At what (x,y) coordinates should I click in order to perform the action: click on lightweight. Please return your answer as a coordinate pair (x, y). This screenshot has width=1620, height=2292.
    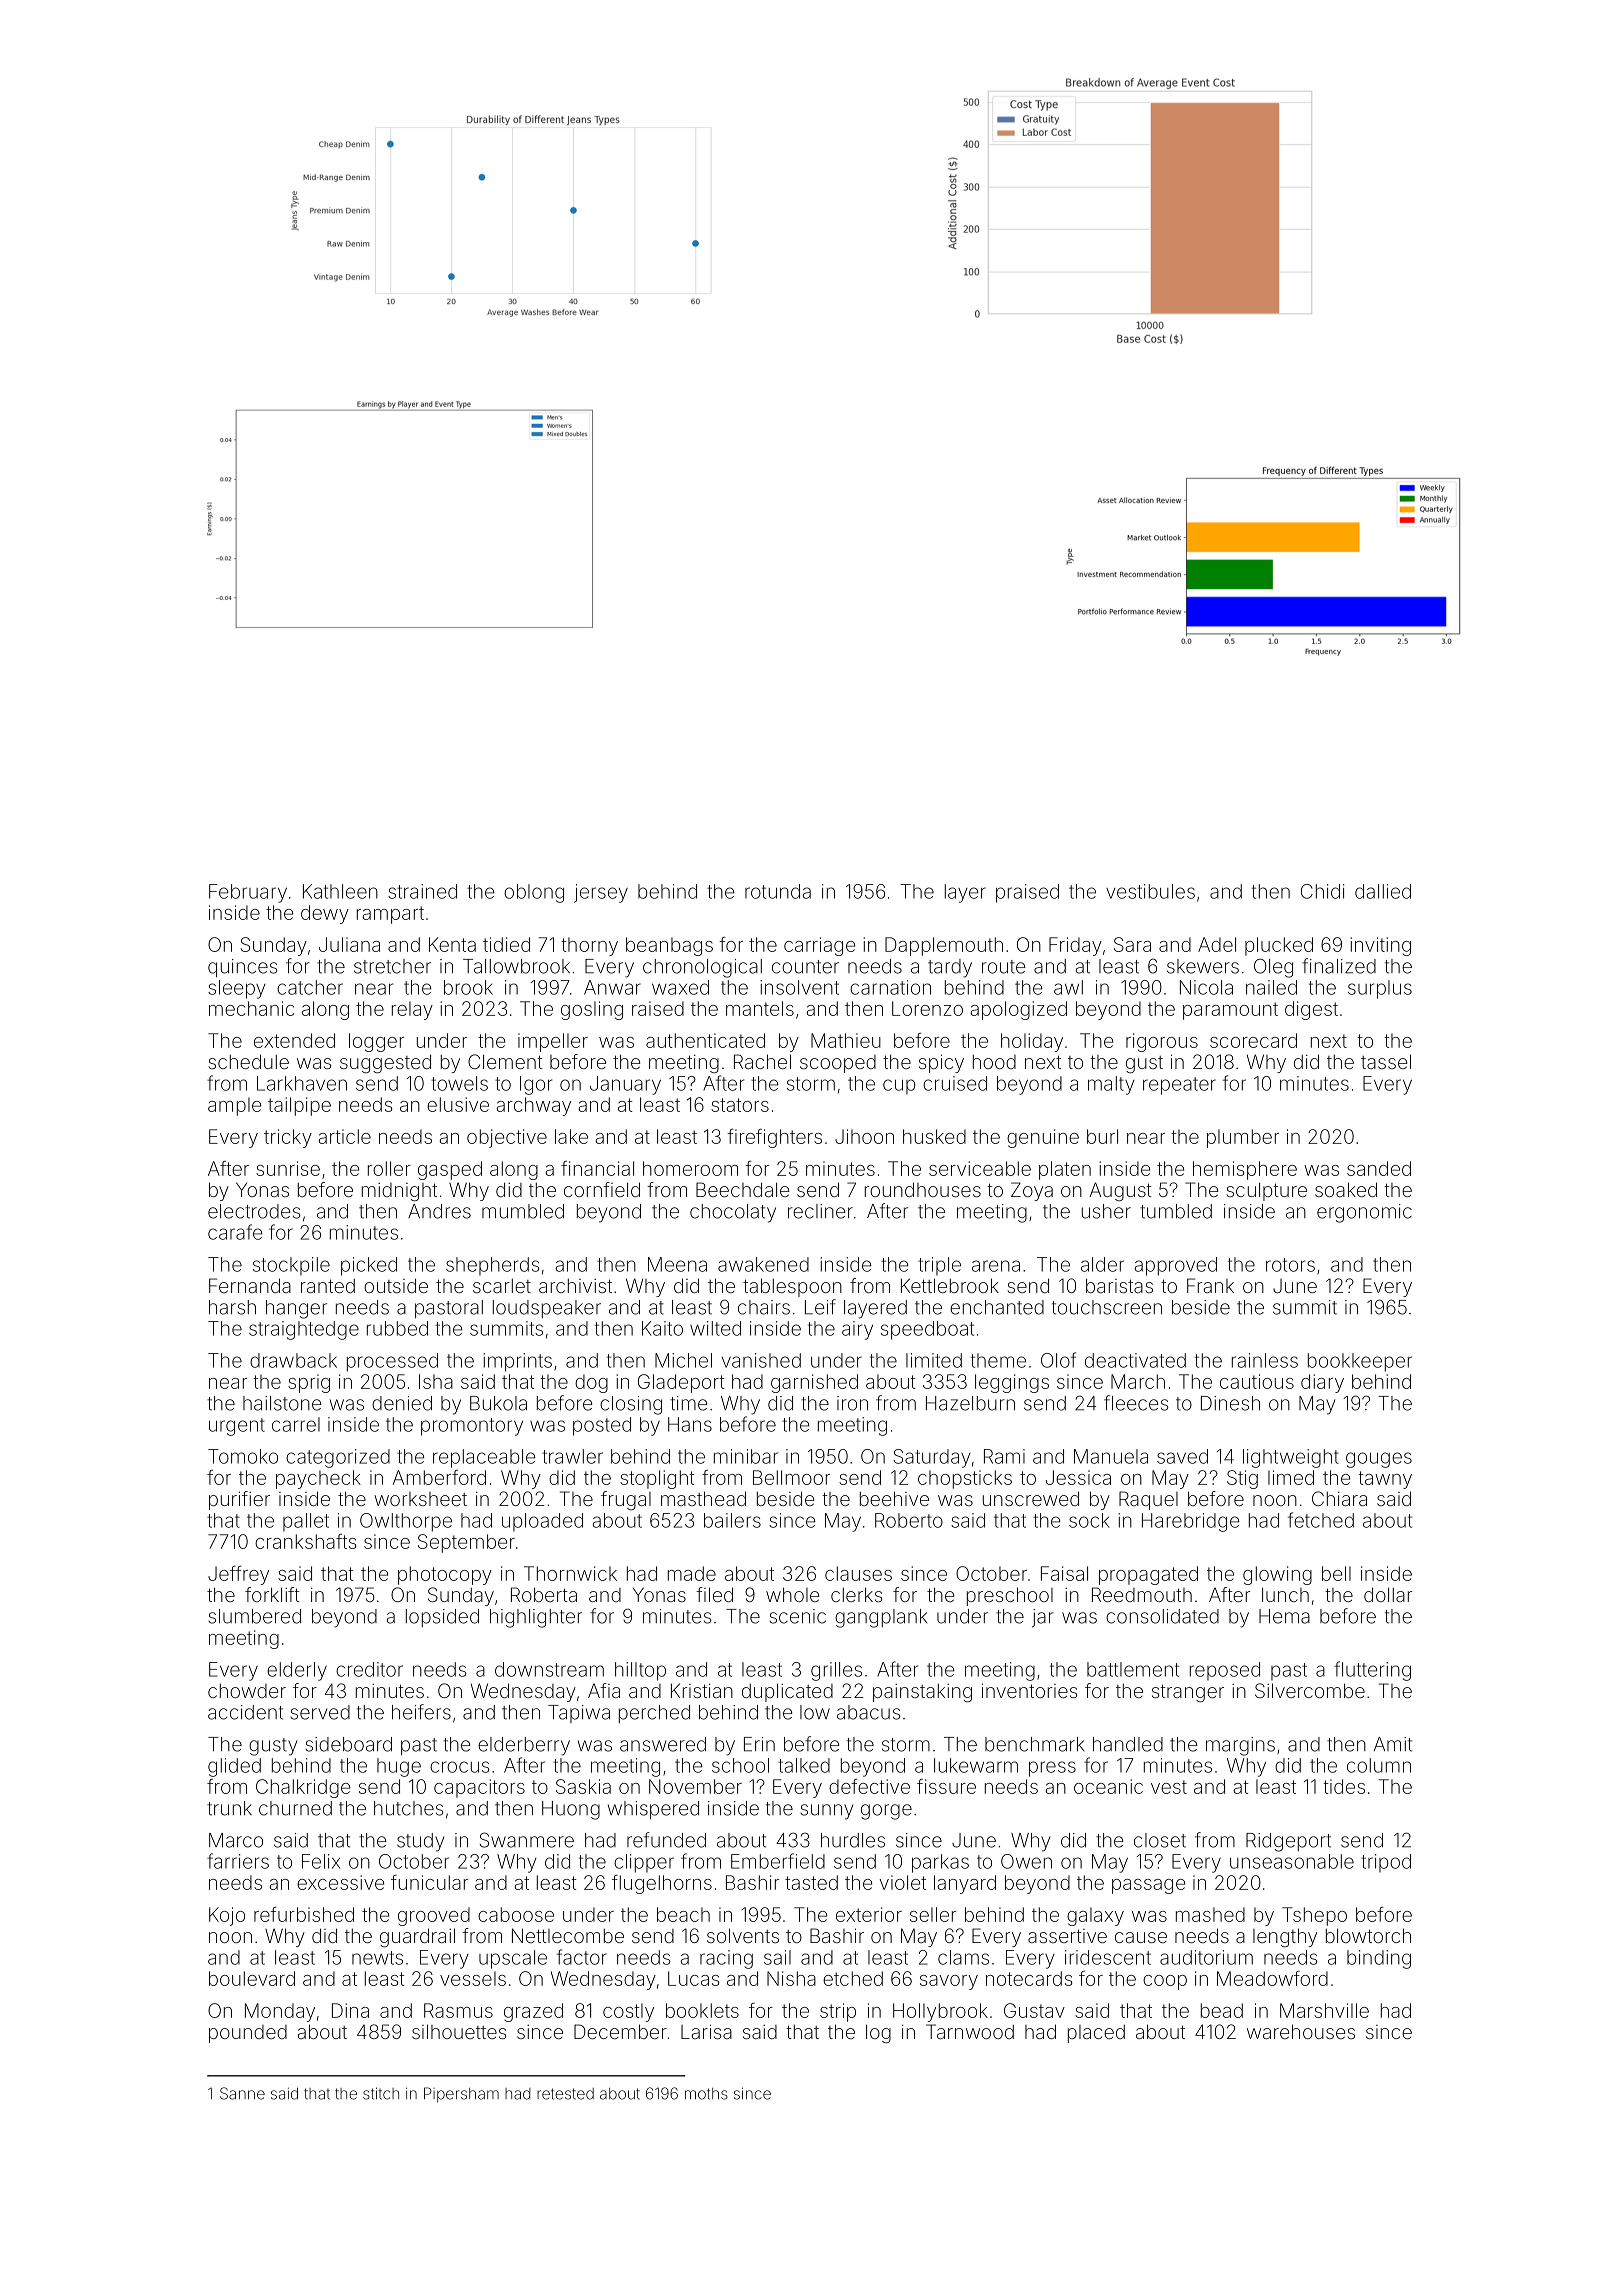
    Looking at the image, I should click on (1291, 1458).
